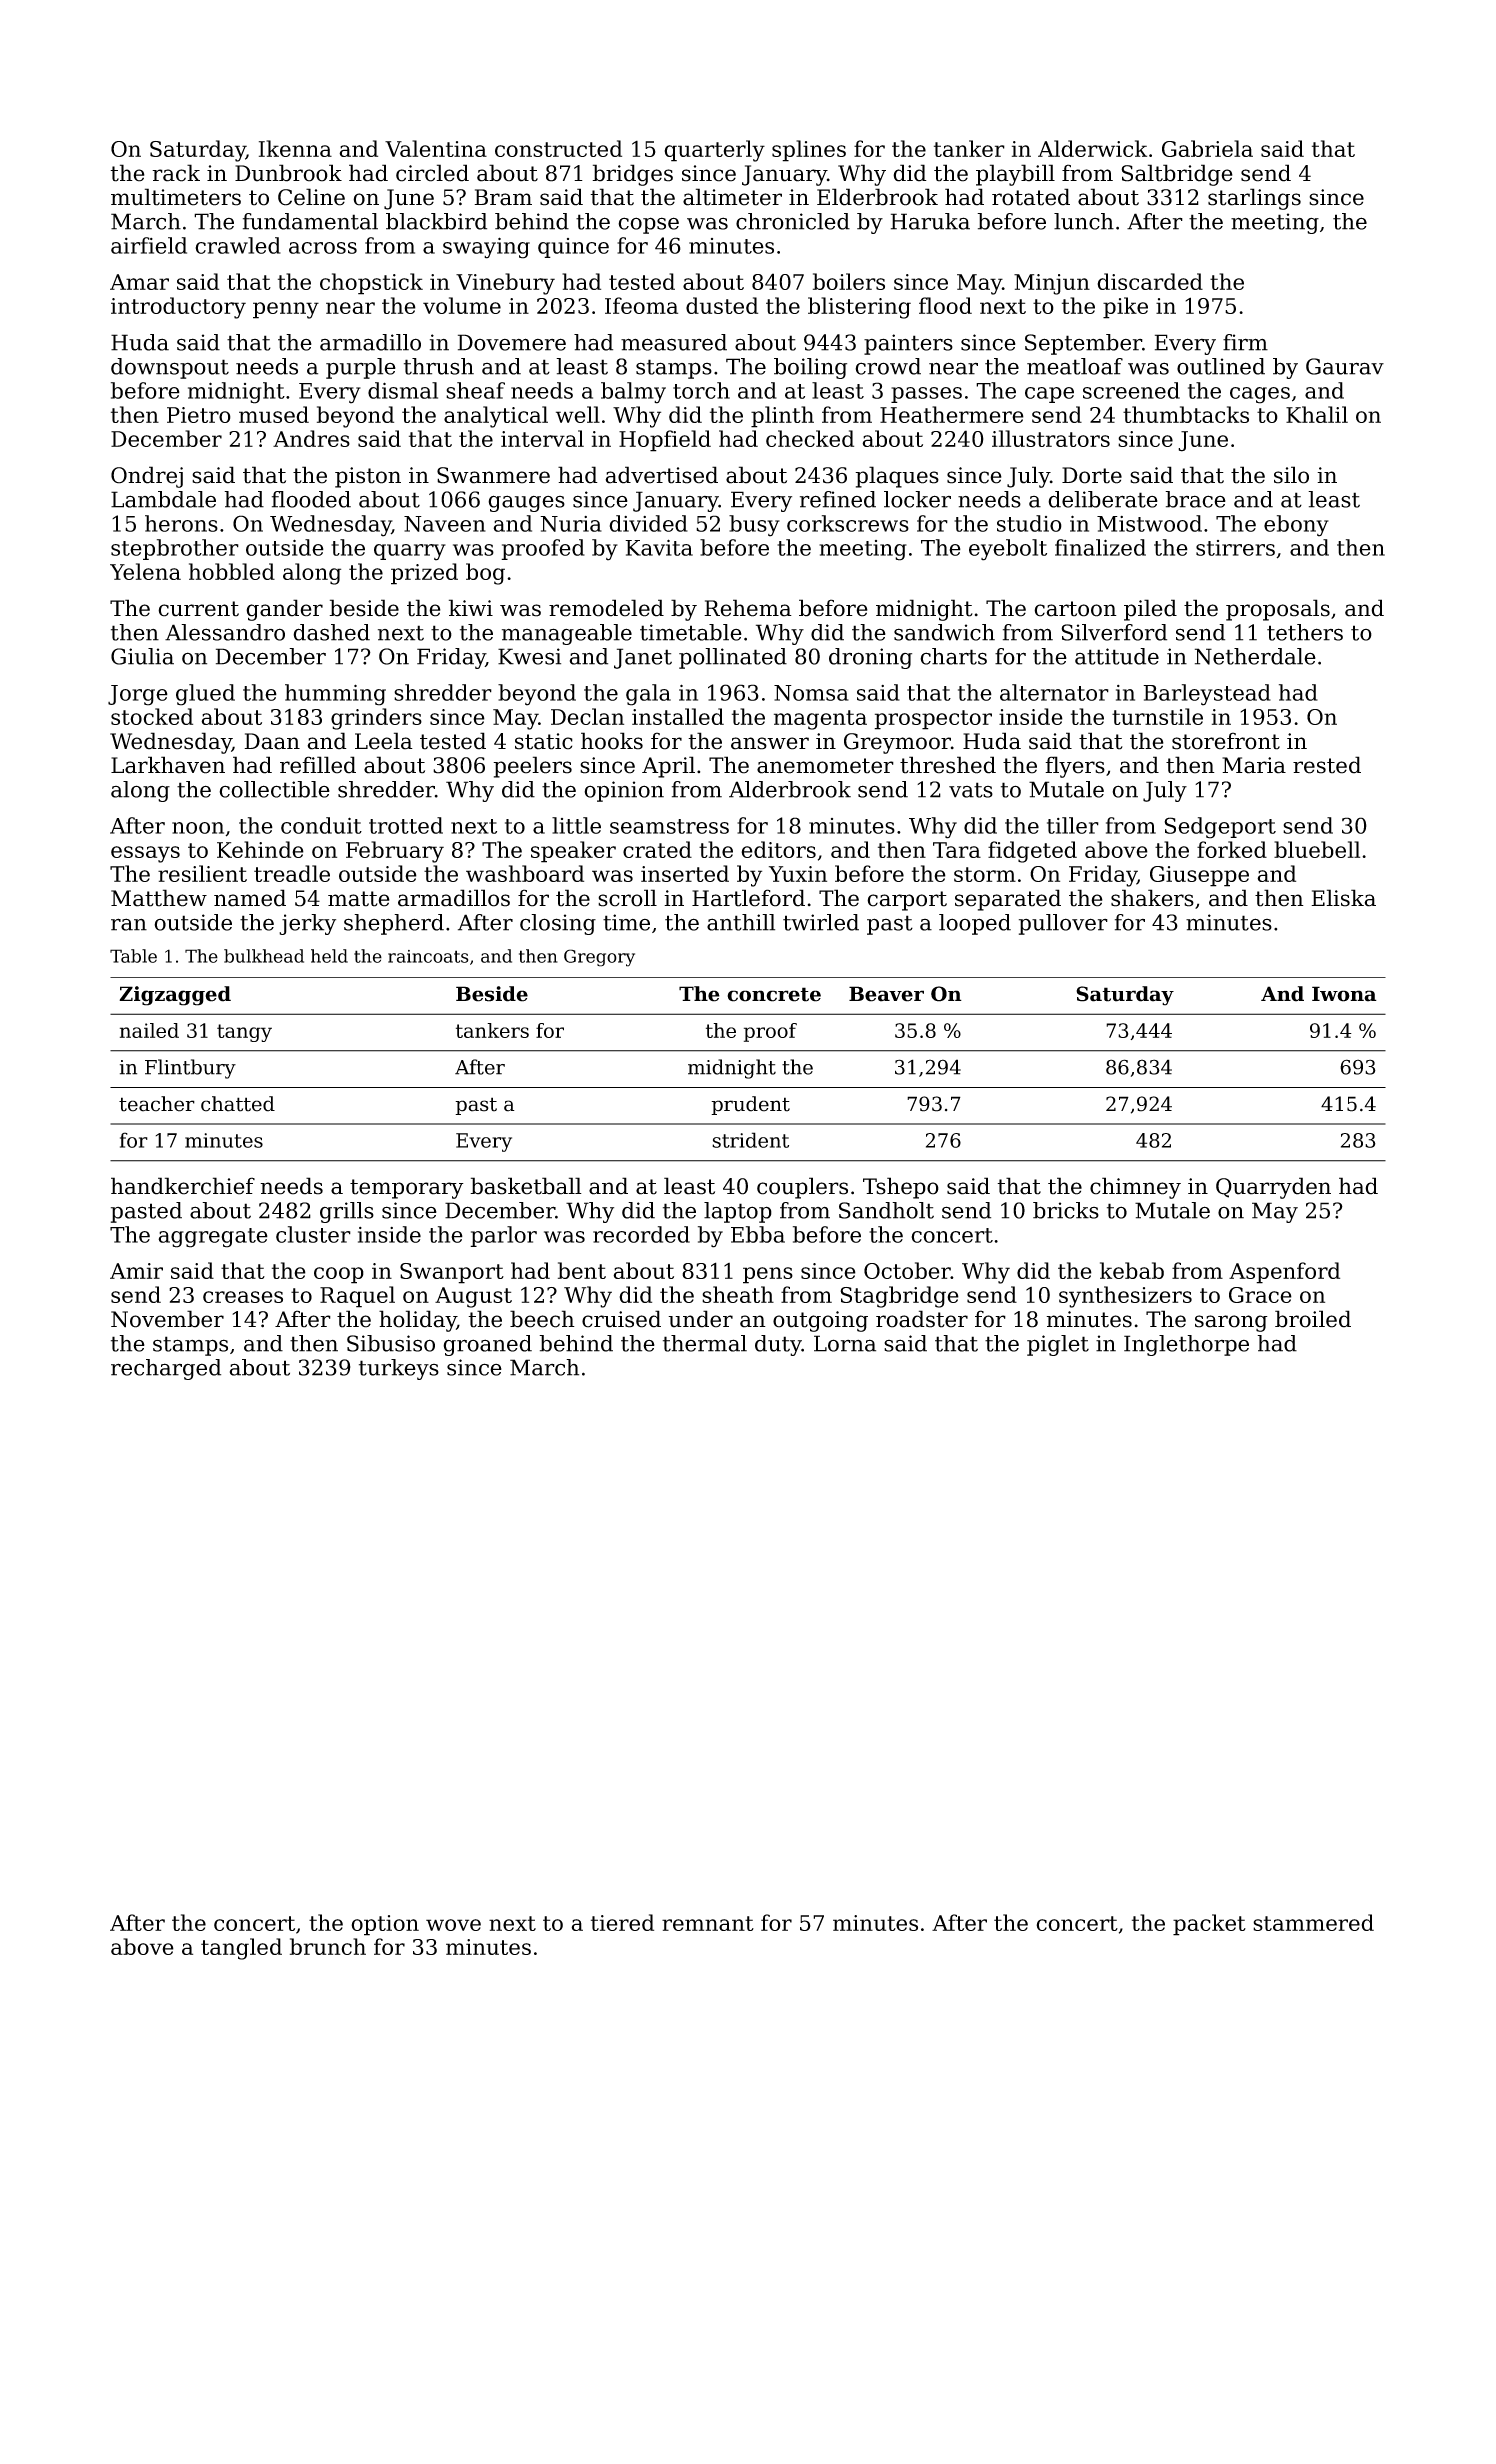  I want to click on quarterly, so click(714, 151).
